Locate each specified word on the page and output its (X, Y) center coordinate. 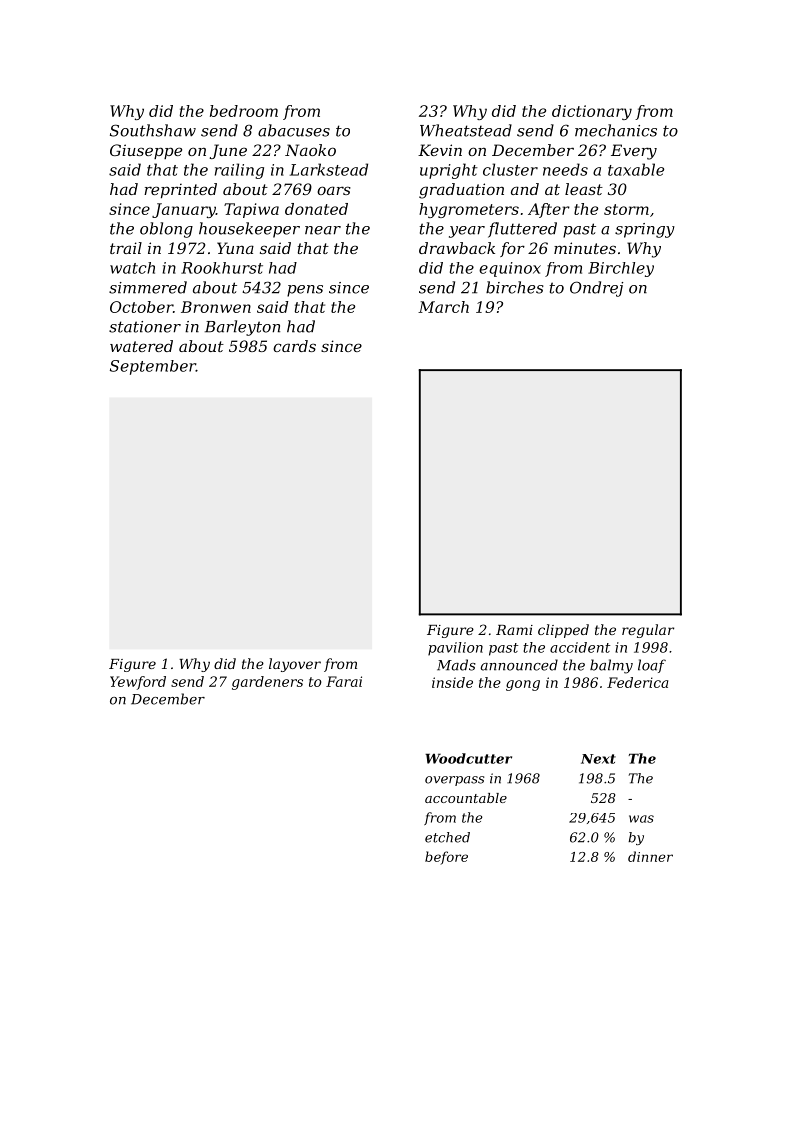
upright (449, 171)
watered (141, 346)
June (228, 151)
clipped (563, 631)
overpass (454, 781)
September (153, 367)
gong (523, 685)
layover (295, 665)
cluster (510, 169)
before (446, 858)
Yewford (138, 683)
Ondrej (596, 289)
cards (294, 346)
